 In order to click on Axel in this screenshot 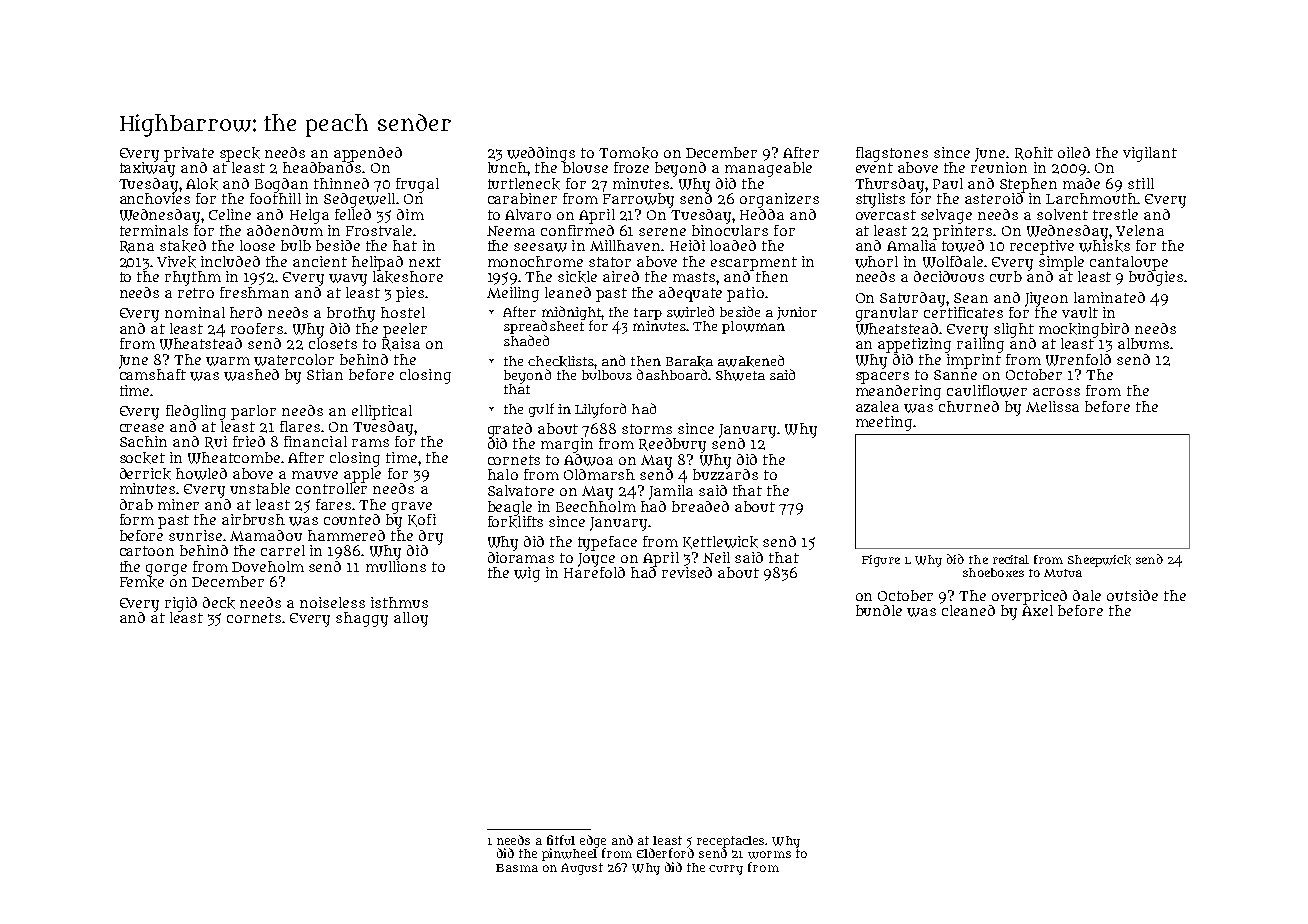, I will do `click(1037, 610)`.
